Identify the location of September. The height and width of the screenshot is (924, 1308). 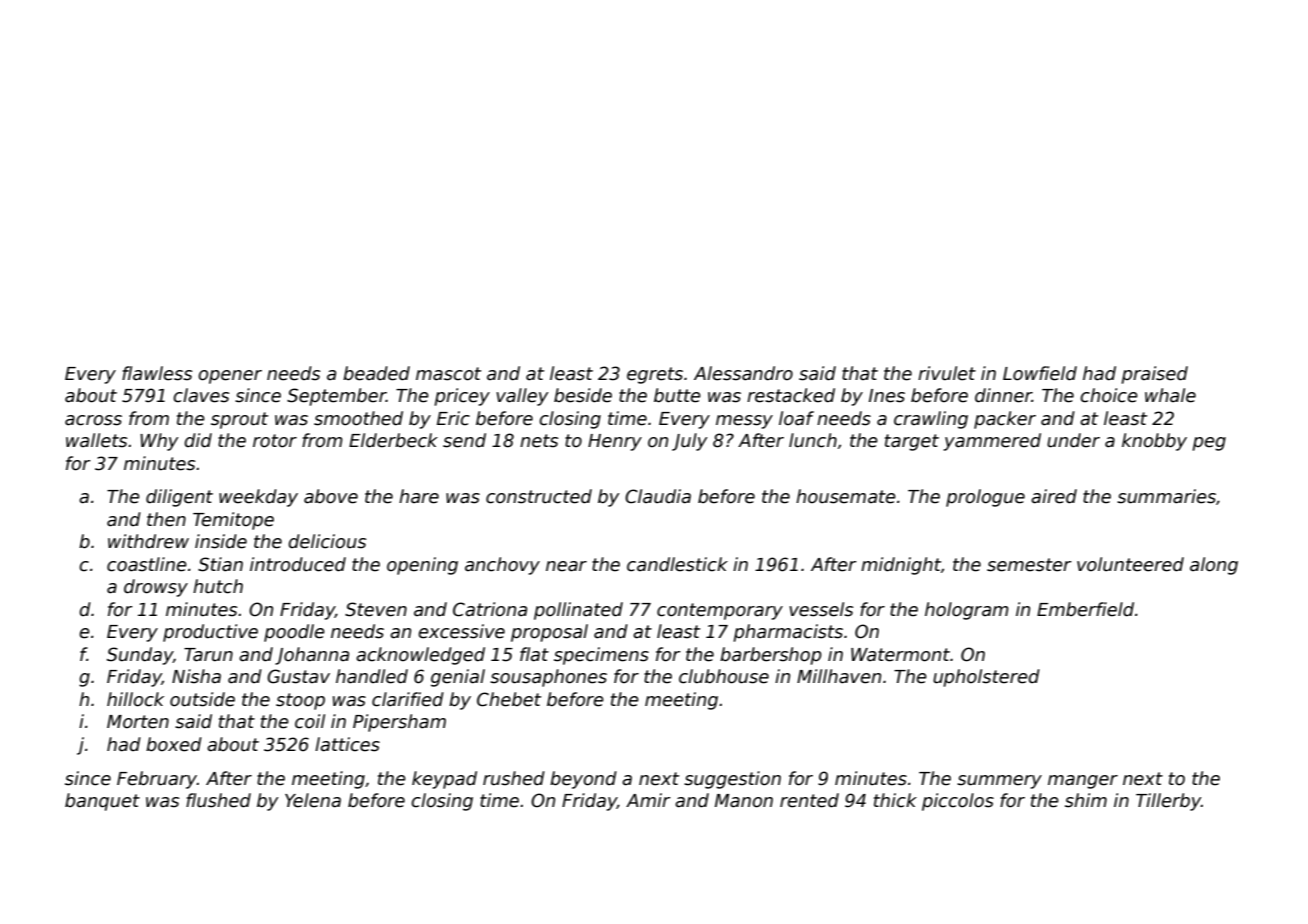
(336, 397).
